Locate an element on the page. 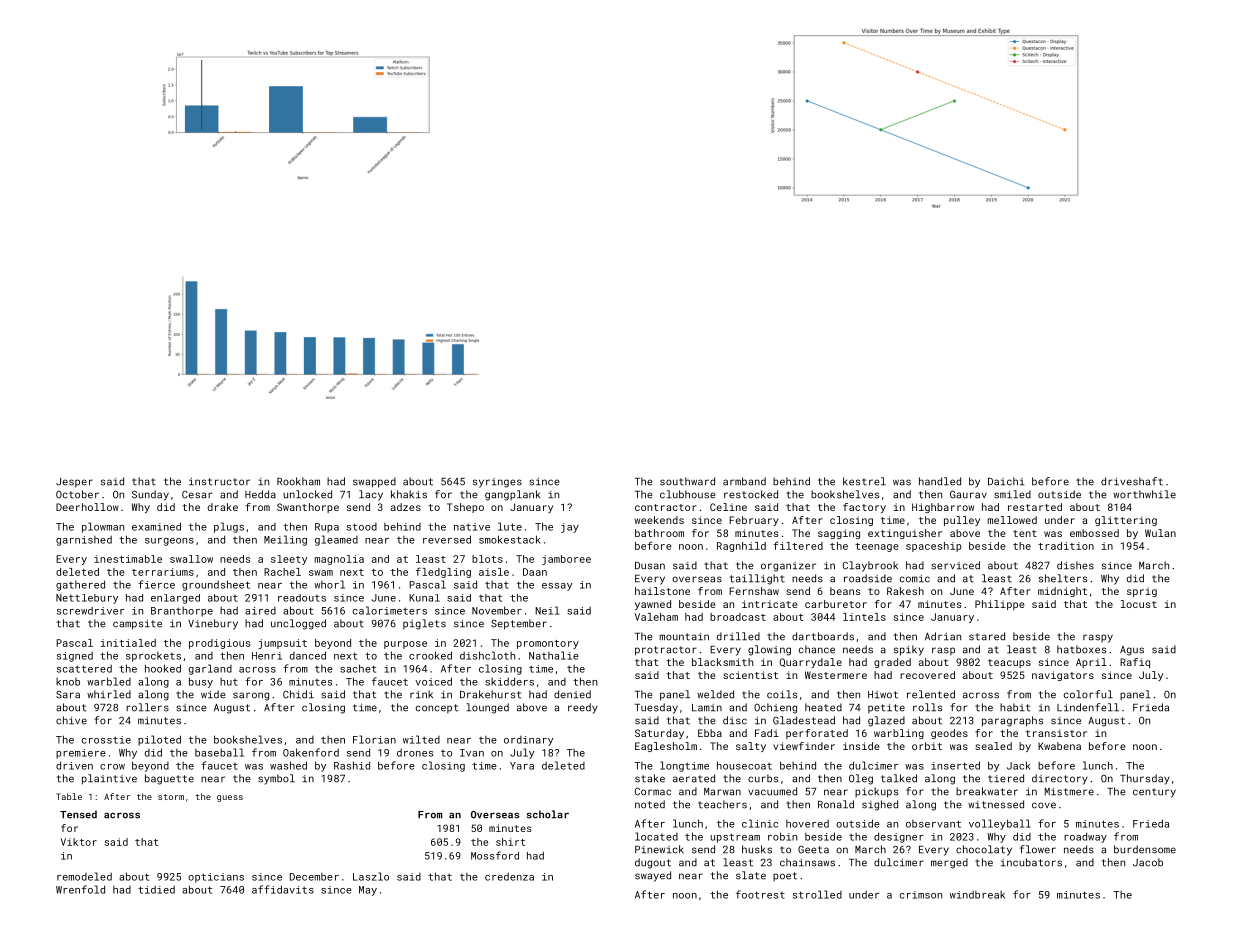 This page has width=1233, height=952. affidavits is located at coordinates (283, 889).
